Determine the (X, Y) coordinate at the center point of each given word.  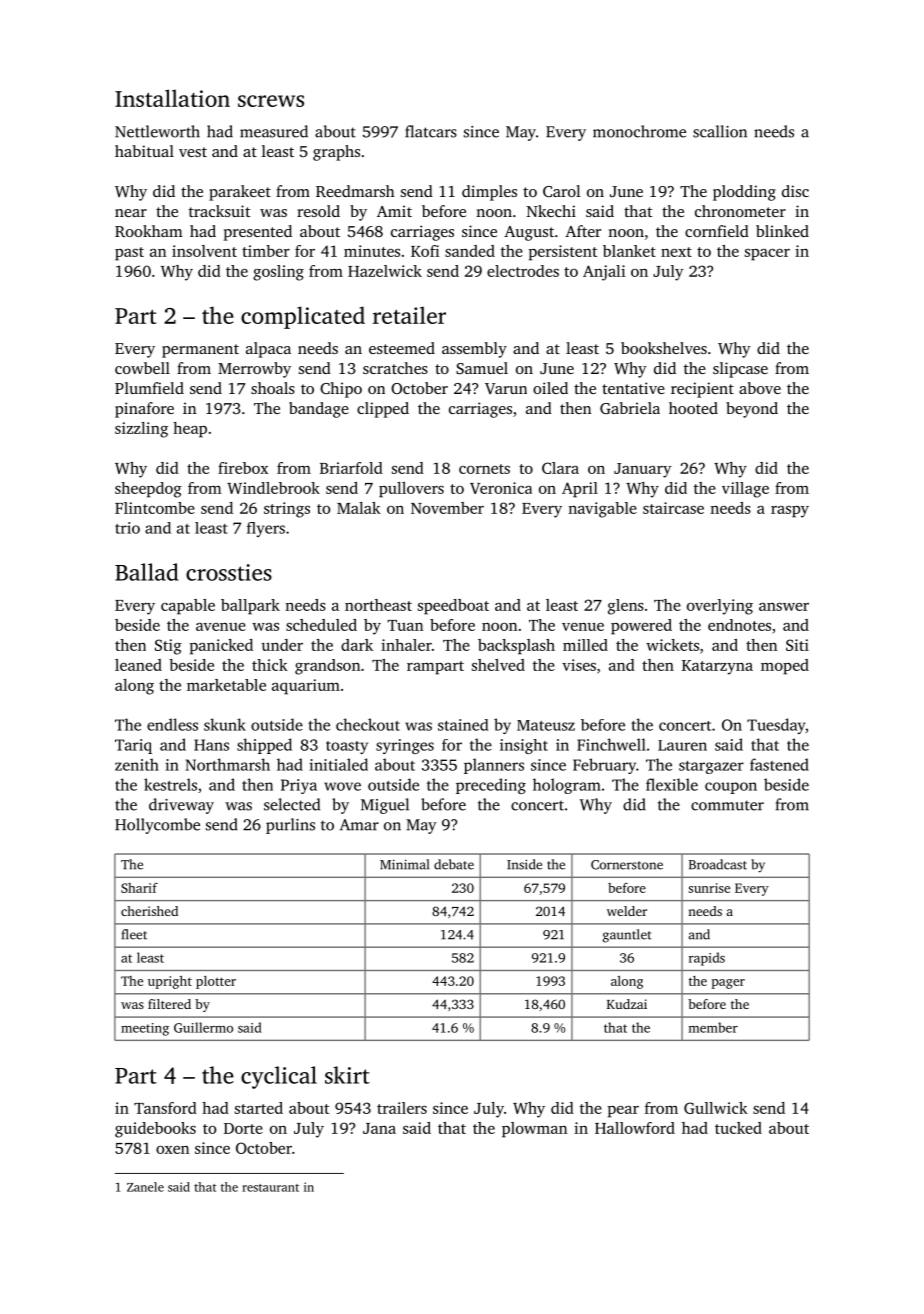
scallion (720, 131)
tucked (738, 1128)
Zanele (145, 1187)
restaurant (270, 1188)
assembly (474, 350)
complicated (303, 317)
